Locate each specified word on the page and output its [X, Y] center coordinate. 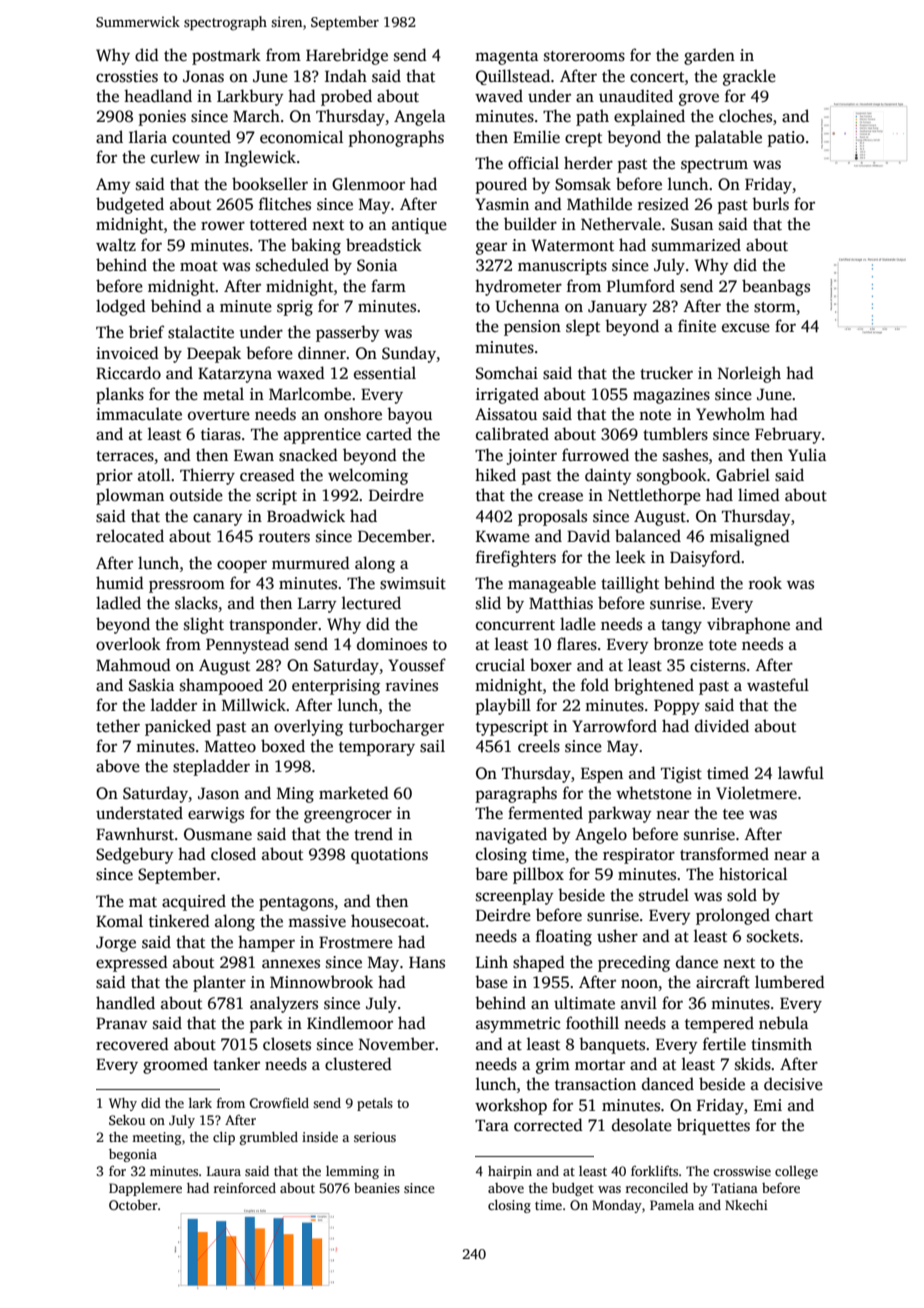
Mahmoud [133, 665]
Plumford [641, 286]
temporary [377, 749]
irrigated [507, 395]
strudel [664, 895]
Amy [113, 186]
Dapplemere [145, 1189]
